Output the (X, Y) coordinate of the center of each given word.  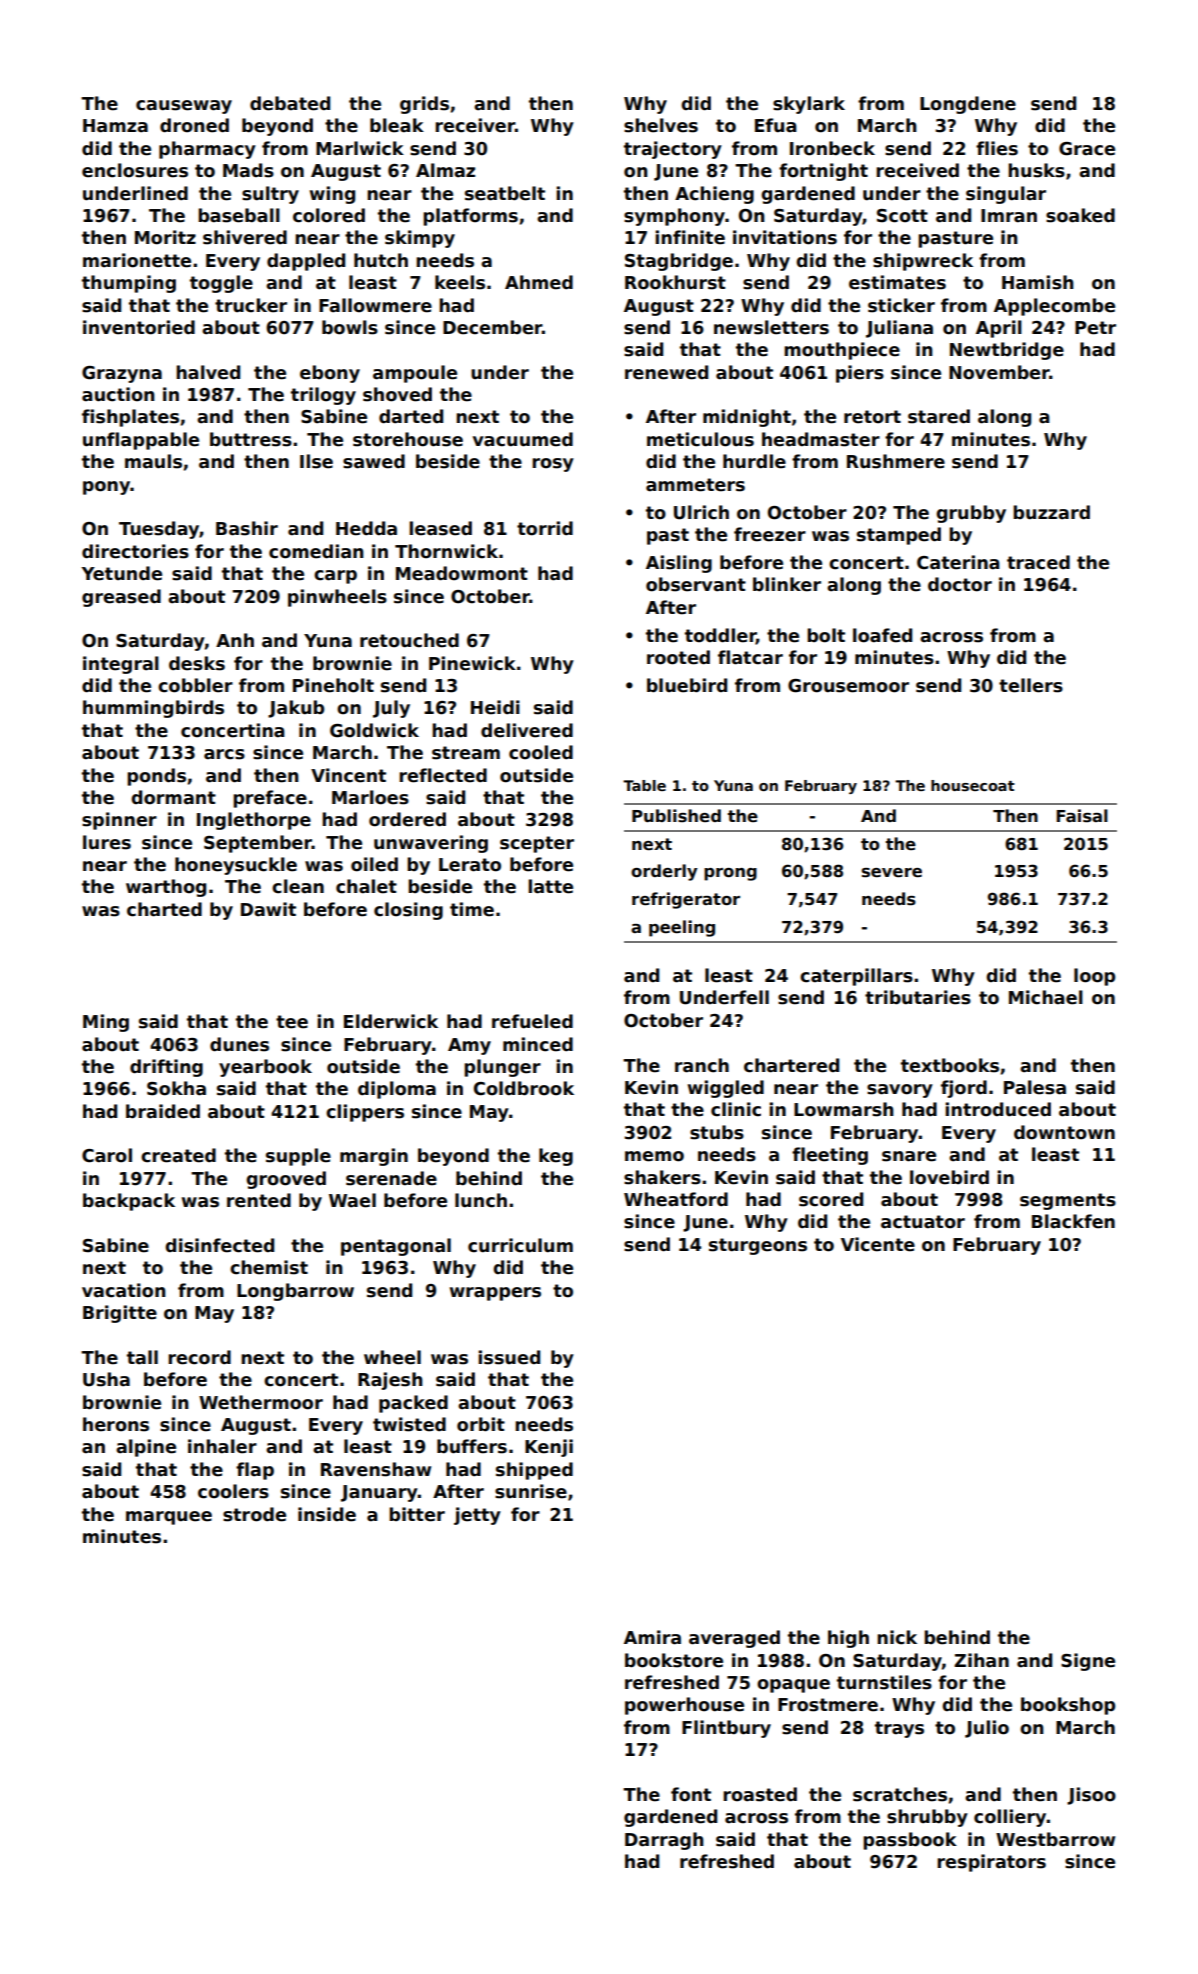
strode (254, 1514)
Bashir (247, 528)
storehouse (408, 439)
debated (290, 103)
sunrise (531, 1491)
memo (654, 1156)
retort (872, 417)
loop (1094, 977)
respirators (991, 1863)
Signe (1088, 1662)
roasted (760, 1794)
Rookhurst (675, 282)
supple (298, 1157)
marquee (169, 1518)
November (999, 372)
